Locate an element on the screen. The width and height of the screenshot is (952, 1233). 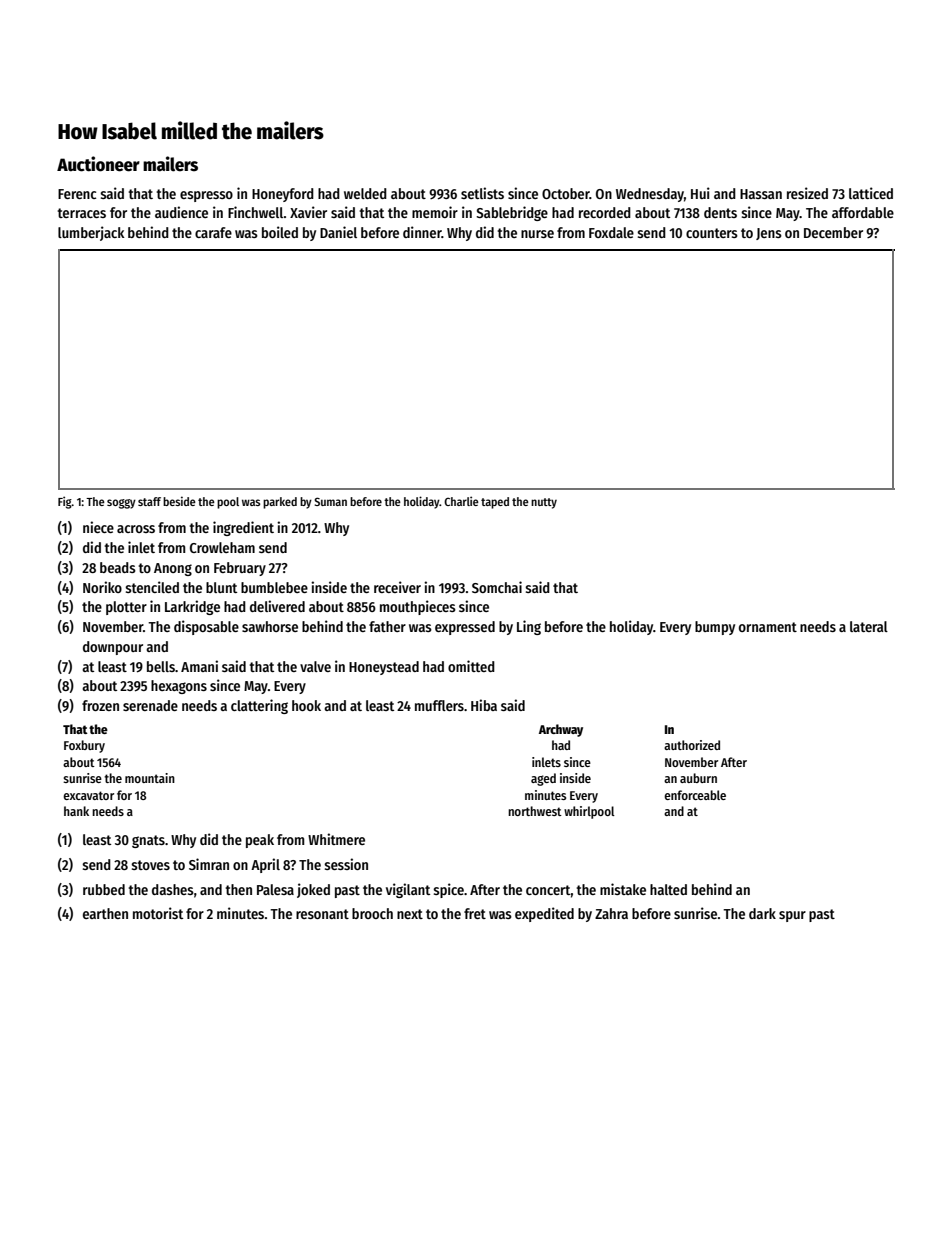
rubbed is located at coordinates (104, 889).
